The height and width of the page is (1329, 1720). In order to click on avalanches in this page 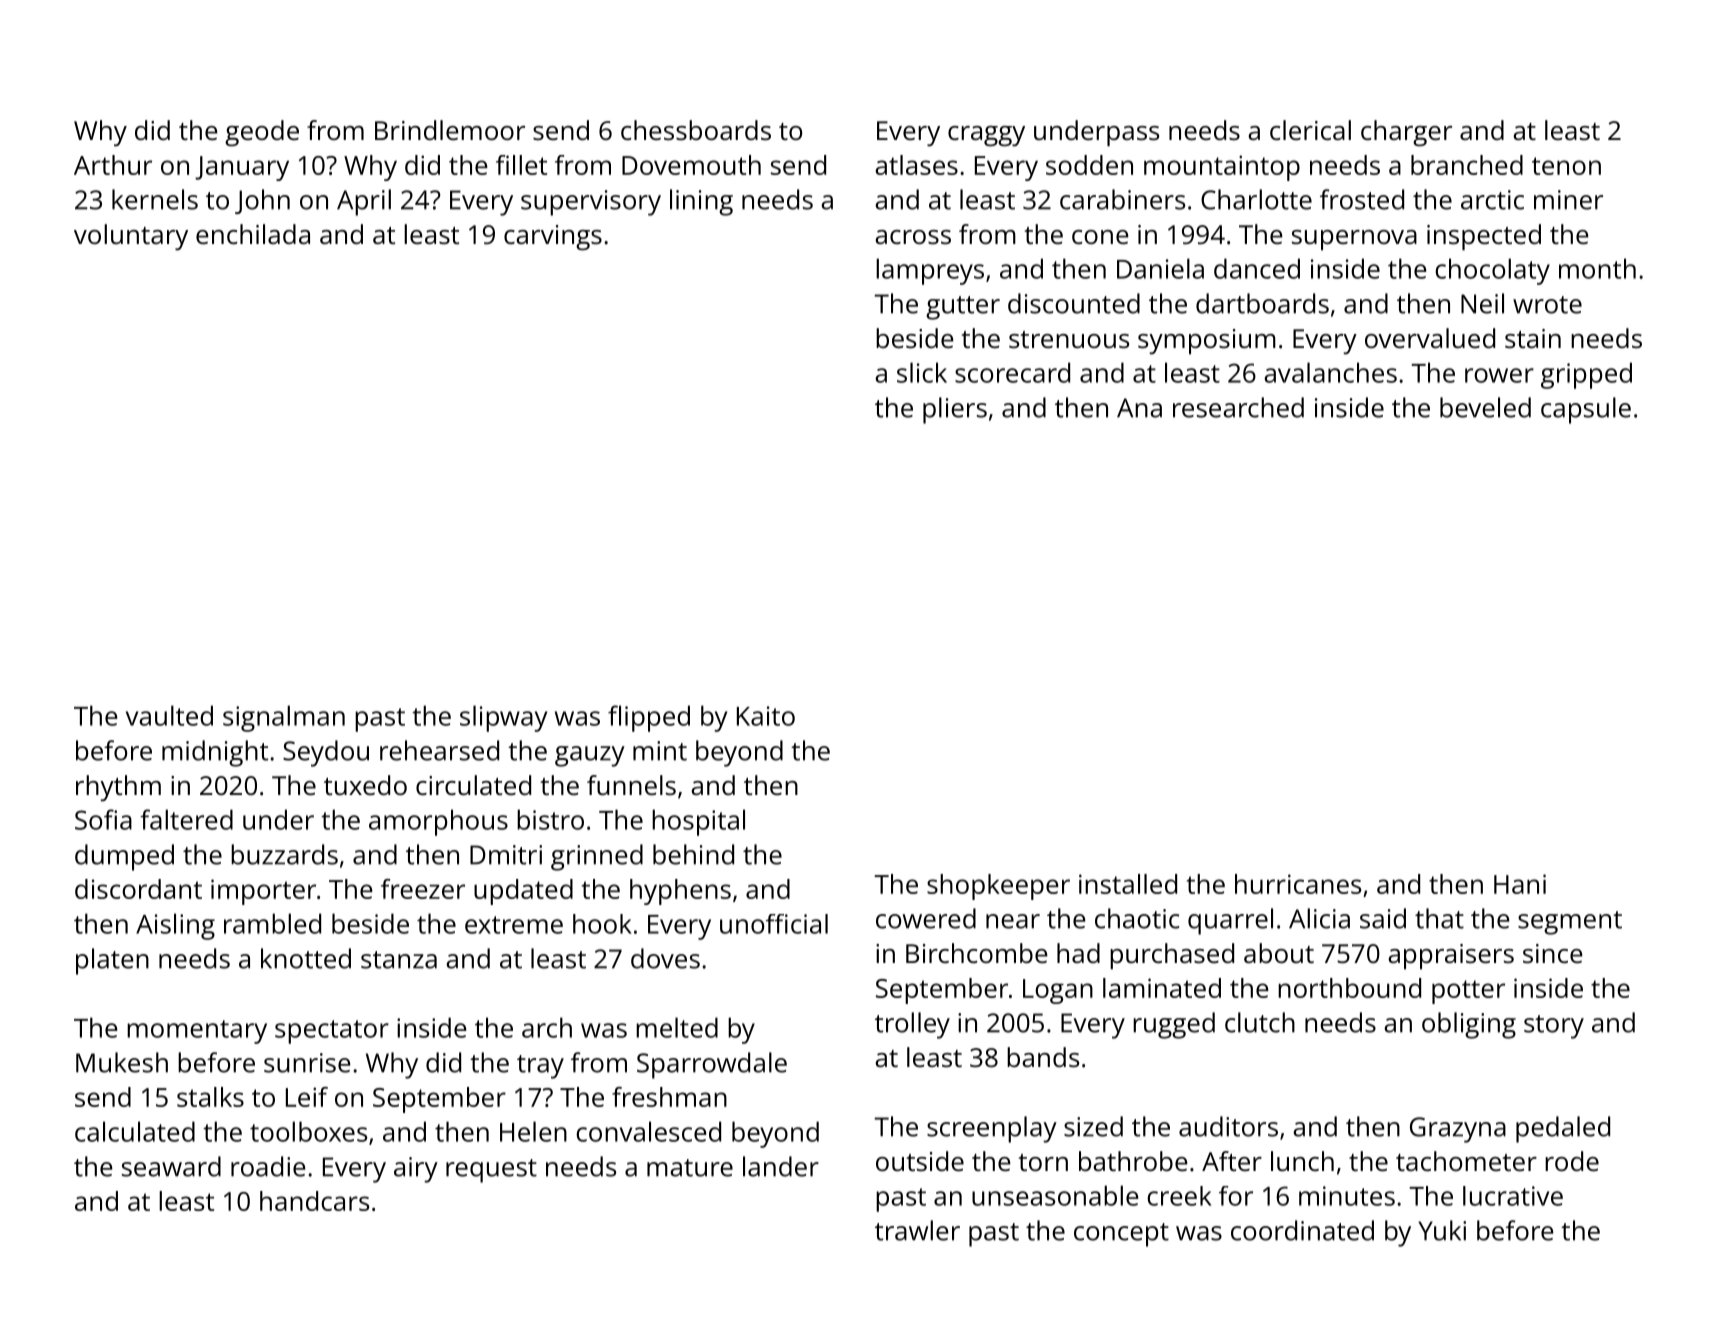, I will do `click(1330, 372)`.
